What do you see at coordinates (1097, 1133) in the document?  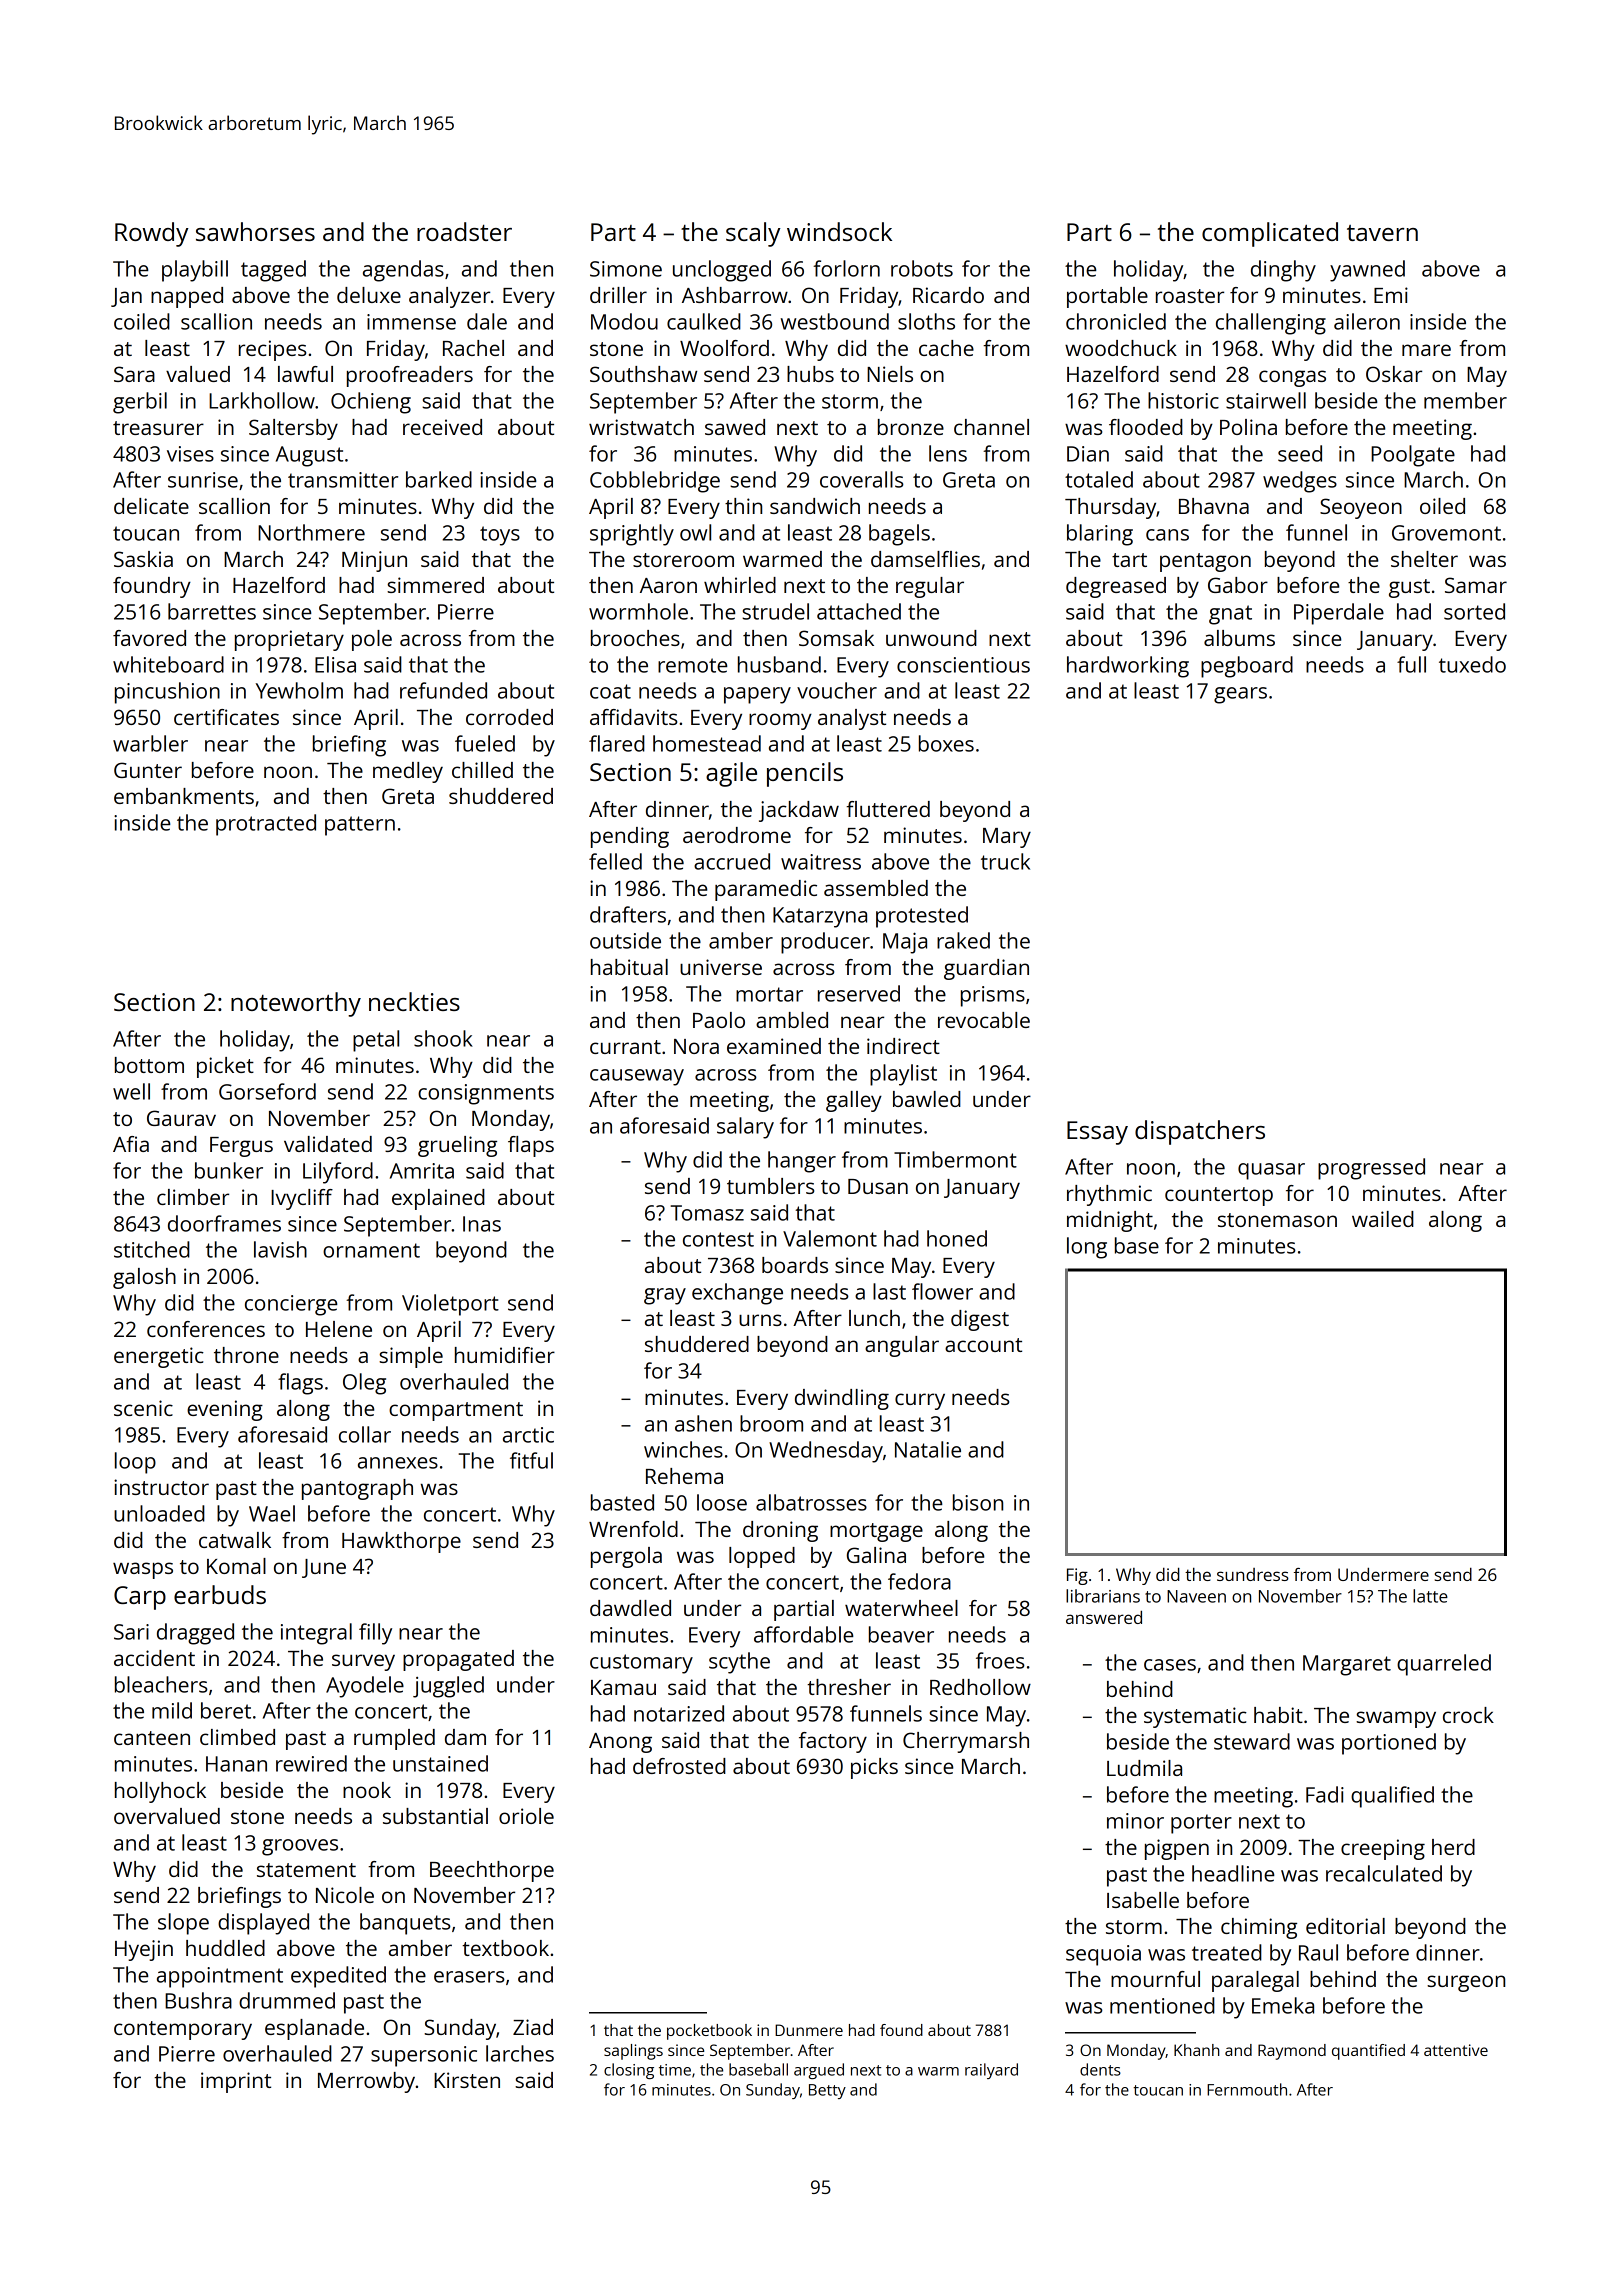 I see `Essay` at bounding box center [1097, 1133].
